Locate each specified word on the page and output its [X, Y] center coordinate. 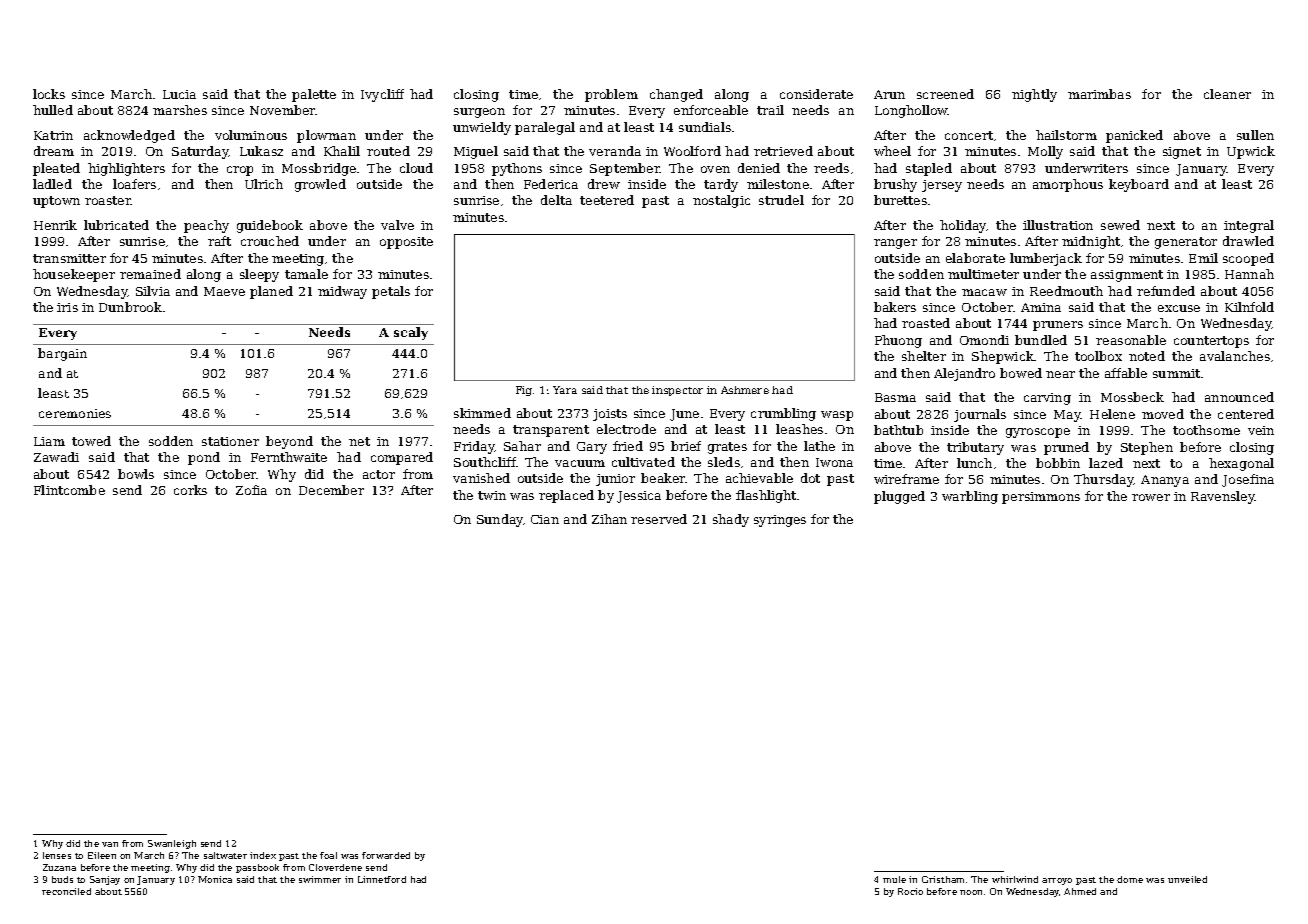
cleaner [1227, 94]
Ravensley [1223, 497]
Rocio [910, 891]
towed [91, 441]
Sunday [500, 520]
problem [611, 95]
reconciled [66, 891]
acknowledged [129, 136]
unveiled [1187, 879]
